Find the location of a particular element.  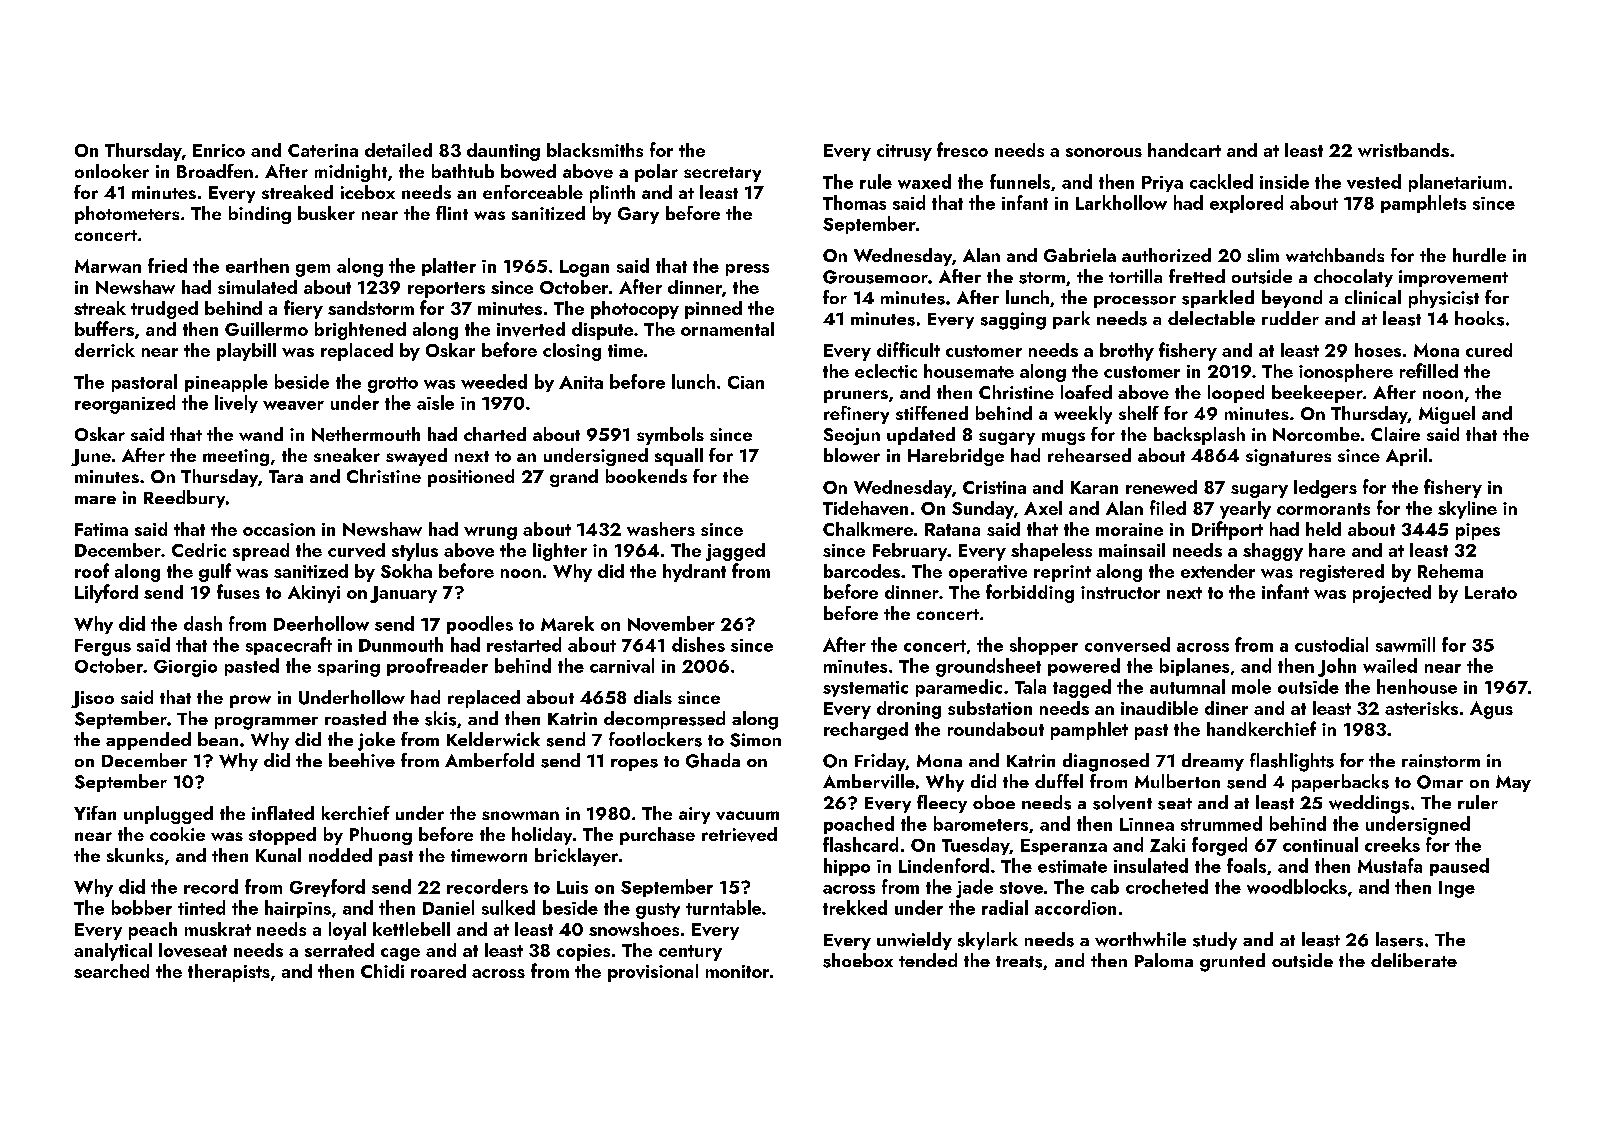

monitor is located at coordinates (737, 971).
